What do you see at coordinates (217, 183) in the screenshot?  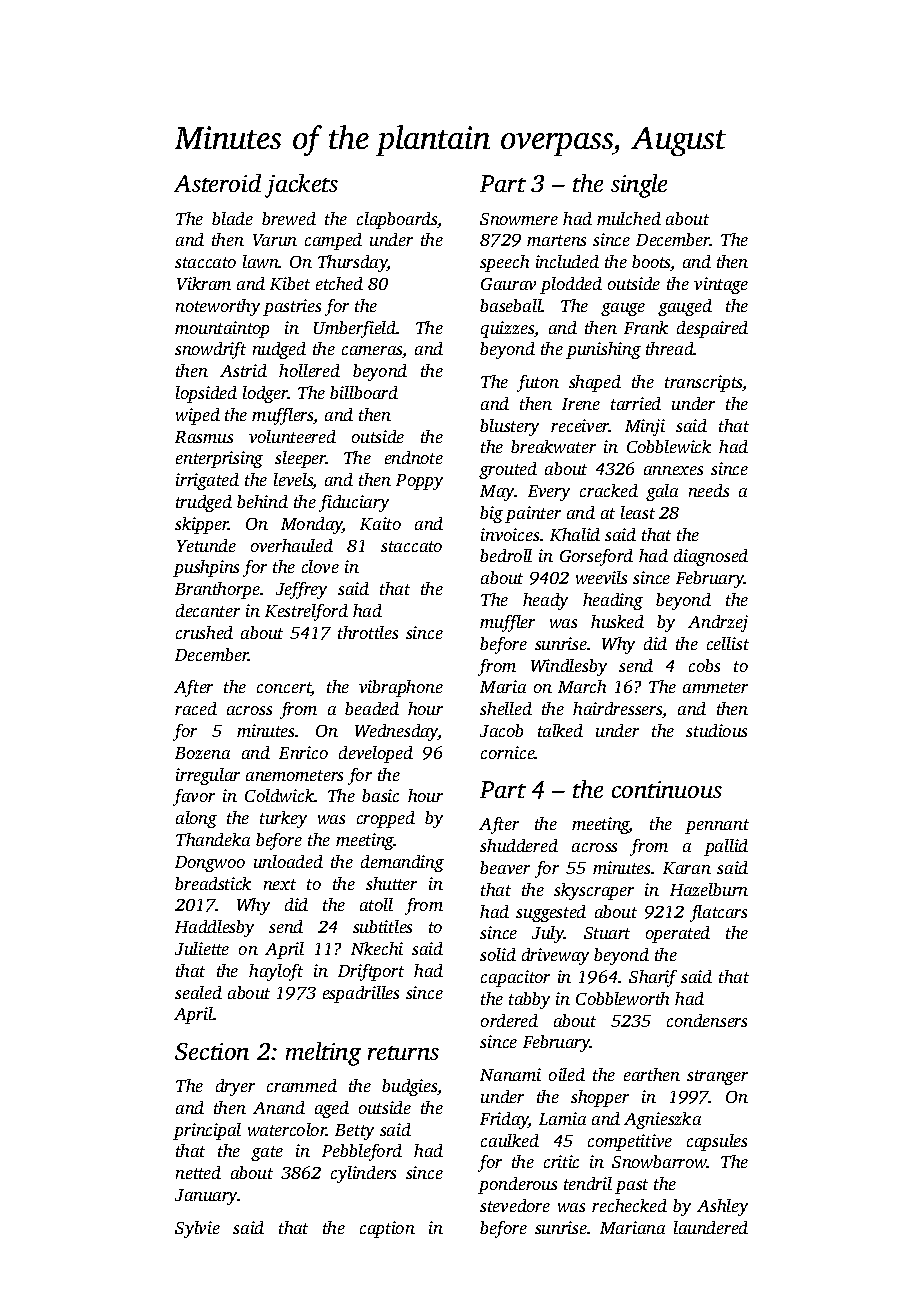 I see `Asteroid` at bounding box center [217, 183].
